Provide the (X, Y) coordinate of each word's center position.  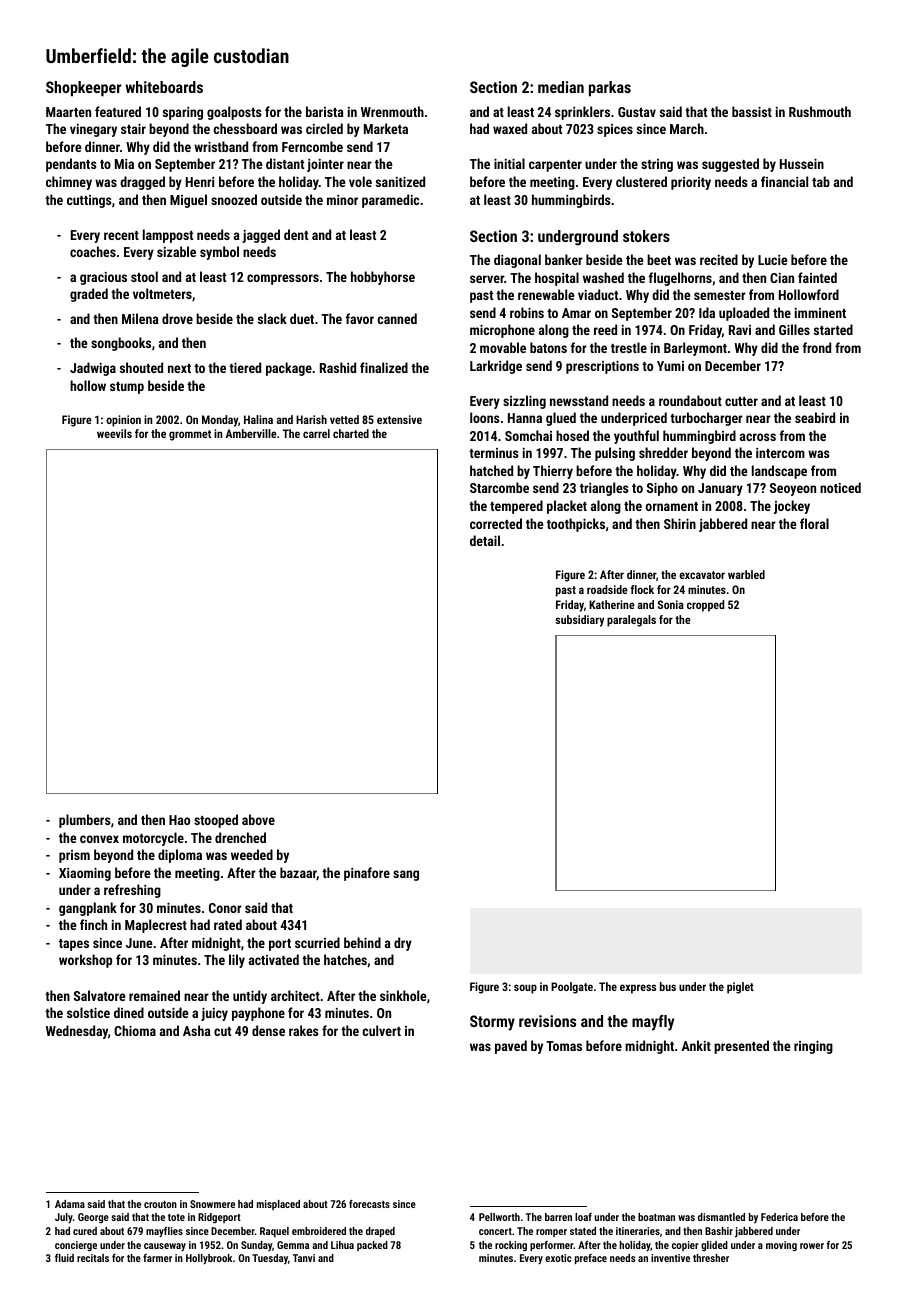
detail (485, 540)
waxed (510, 128)
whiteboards (164, 87)
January (720, 489)
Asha (197, 1030)
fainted (817, 277)
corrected (496, 523)
